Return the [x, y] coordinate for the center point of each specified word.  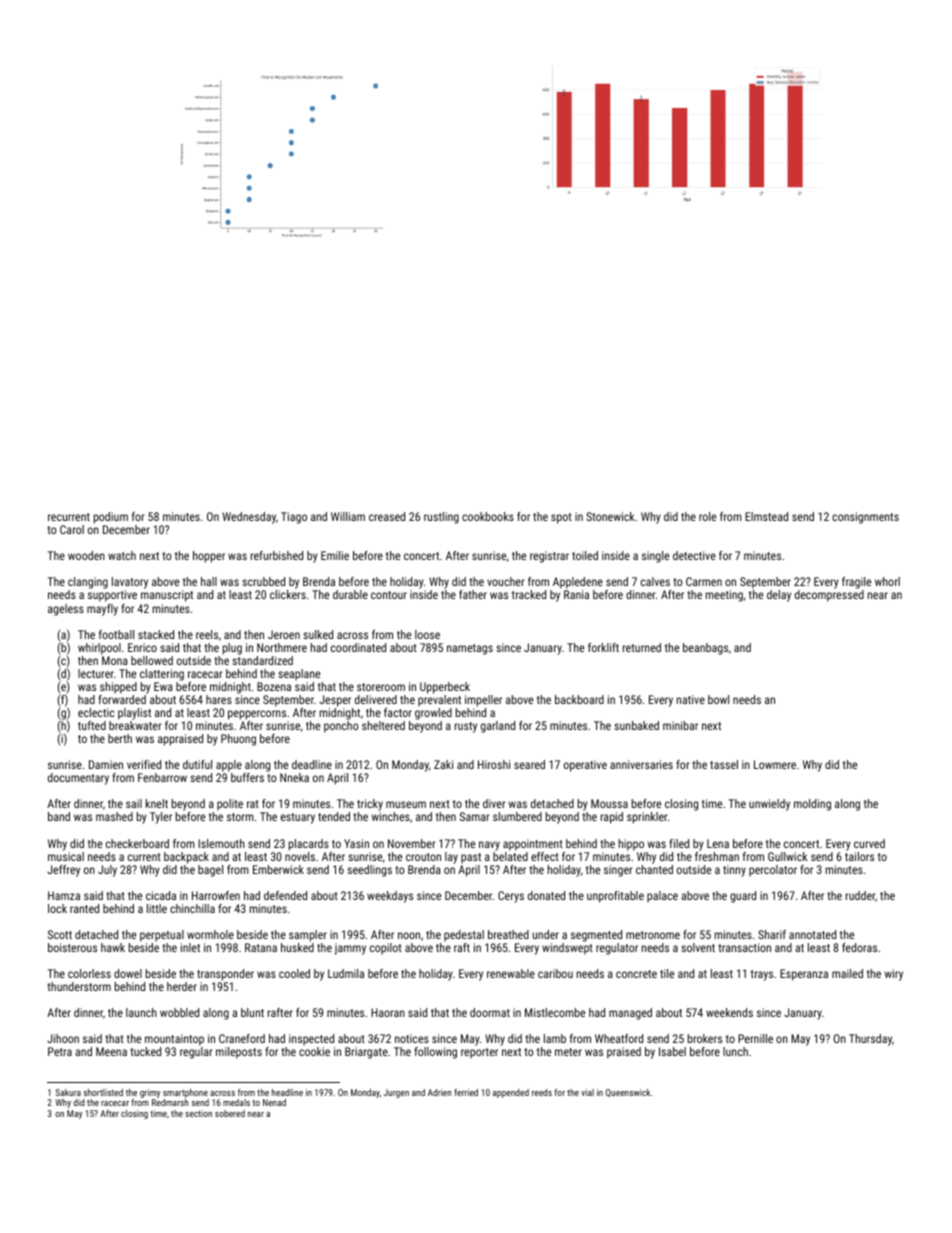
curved [869, 843]
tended [334, 816]
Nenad [274, 1102]
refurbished [277, 555]
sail [134, 803]
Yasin [356, 843]
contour [389, 595]
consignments [865, 518]
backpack [186, 858]
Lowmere [775, 764]
